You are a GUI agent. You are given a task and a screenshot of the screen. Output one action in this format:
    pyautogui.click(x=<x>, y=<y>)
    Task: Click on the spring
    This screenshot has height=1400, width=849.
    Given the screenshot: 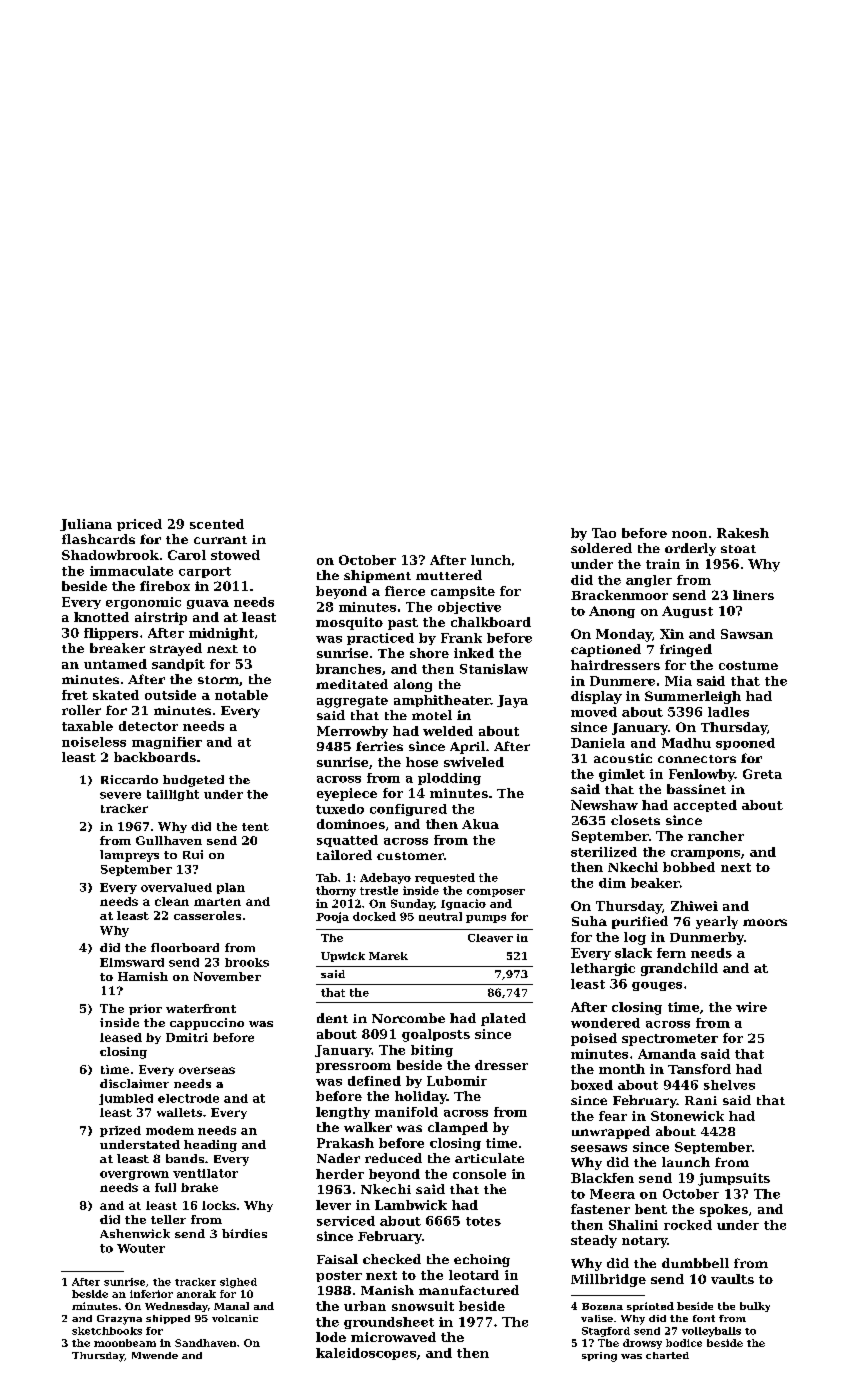 What is the action you would take?
    pyautogui.click(x=599, y=1357)
